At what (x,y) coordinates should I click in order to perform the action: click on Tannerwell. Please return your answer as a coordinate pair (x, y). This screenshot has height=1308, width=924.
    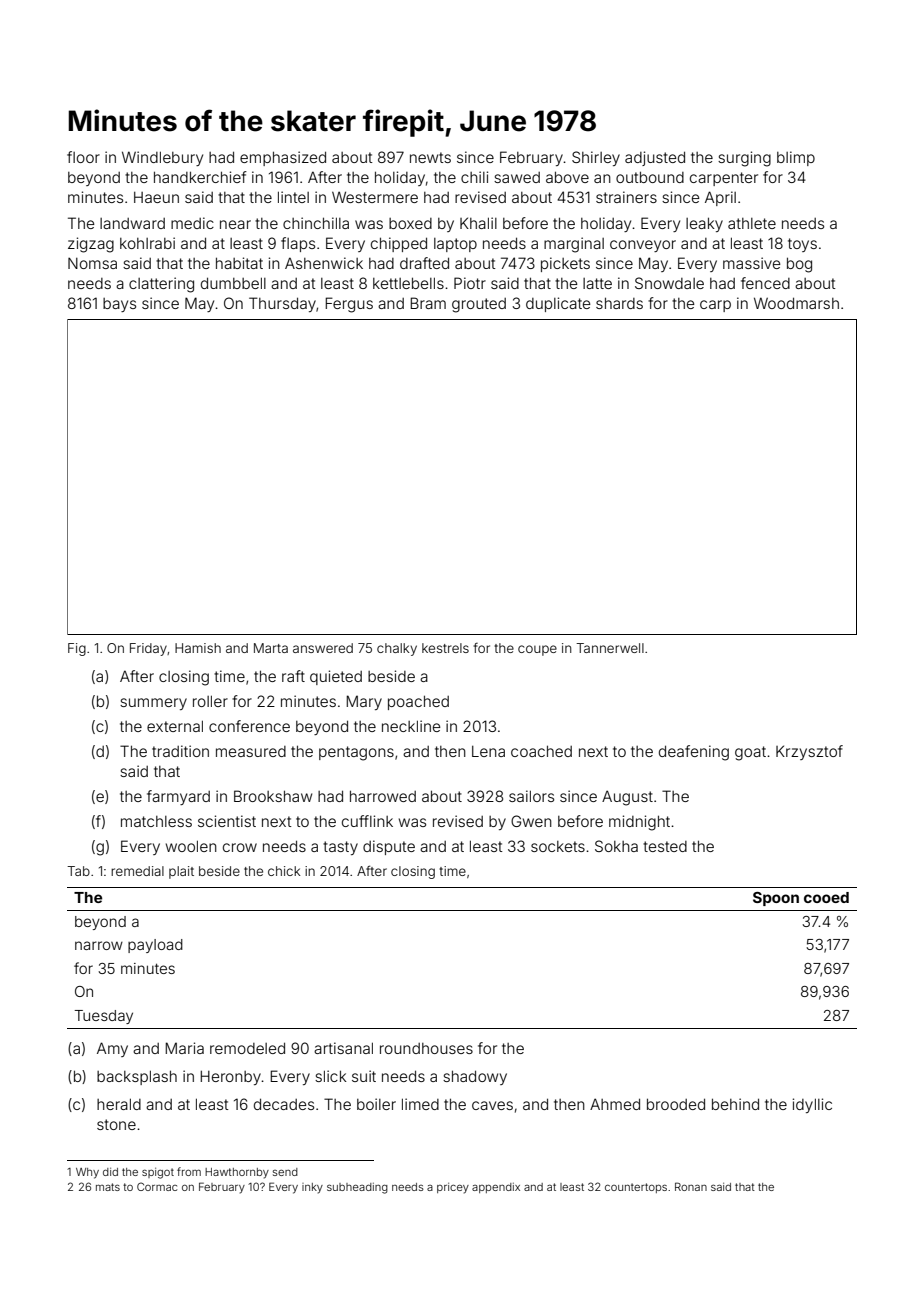
    Looking at the image, I should click on (610, 648).
